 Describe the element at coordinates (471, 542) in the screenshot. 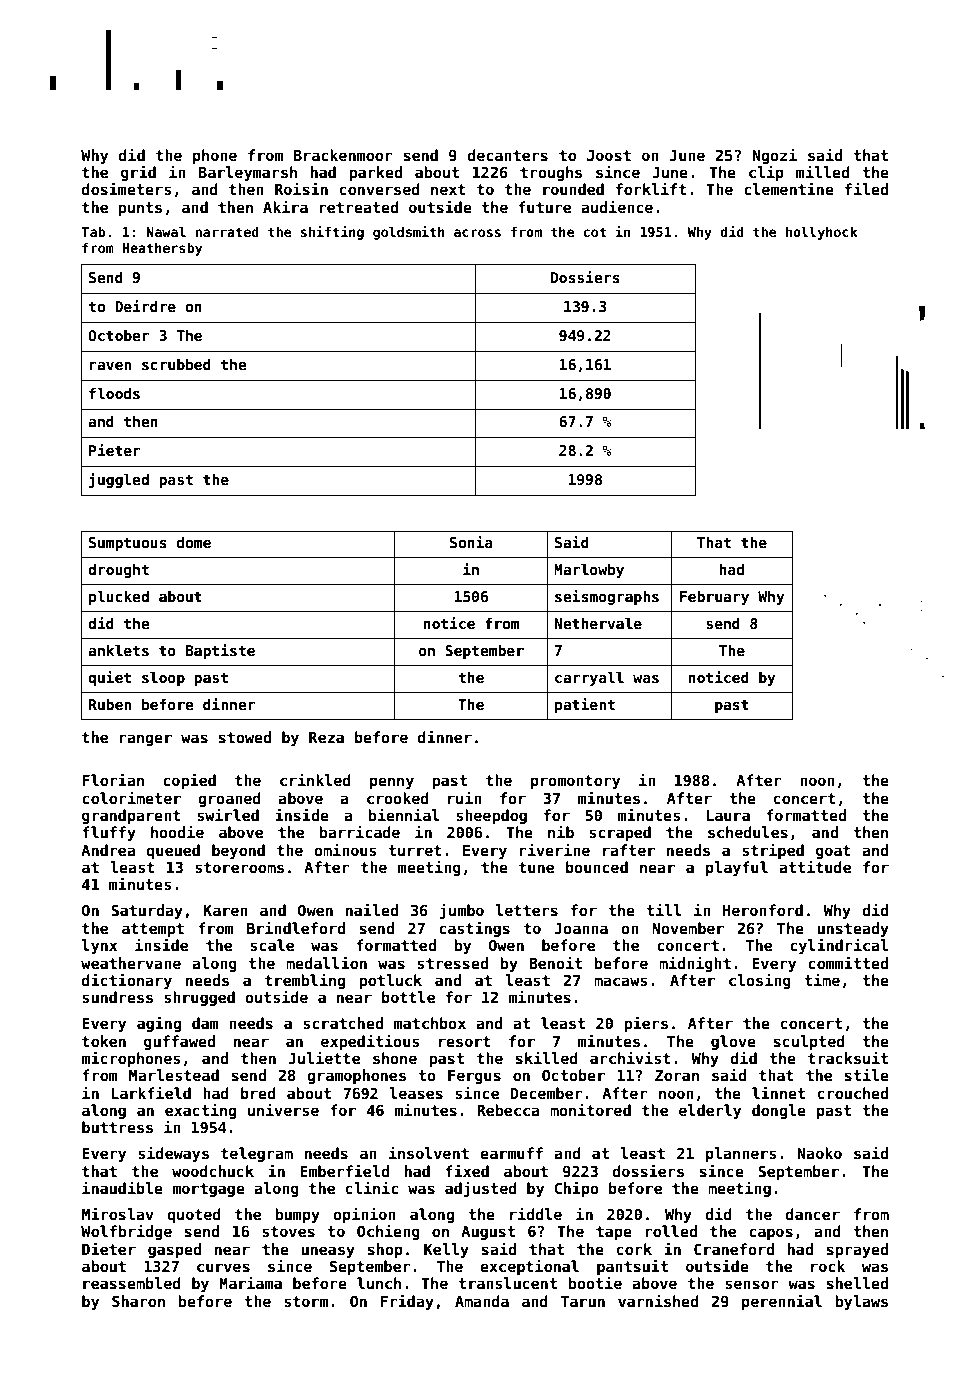

I see `Sonia` at that location.
